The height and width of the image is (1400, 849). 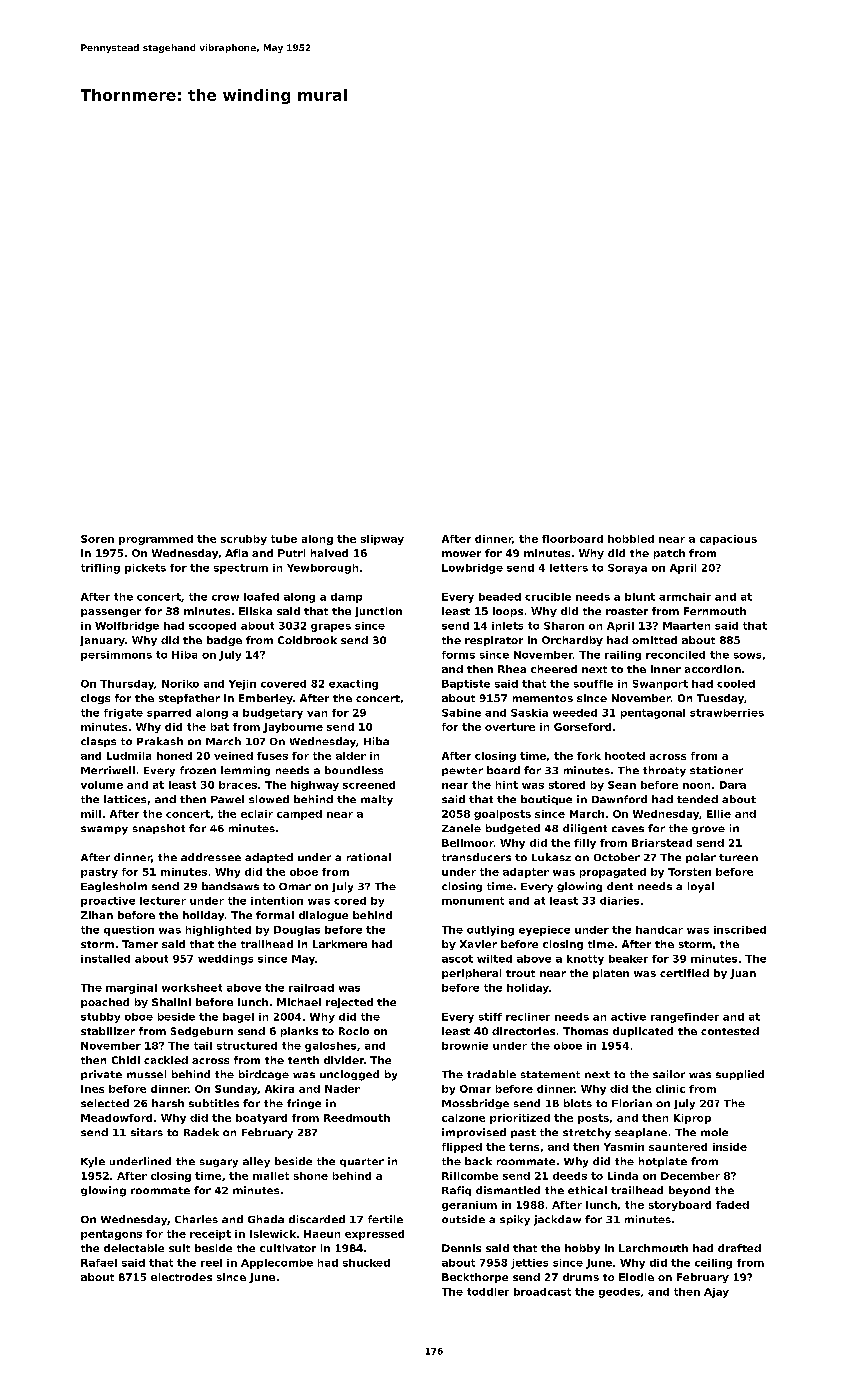 I want to click on exacting, so click(x=353, y=685).
